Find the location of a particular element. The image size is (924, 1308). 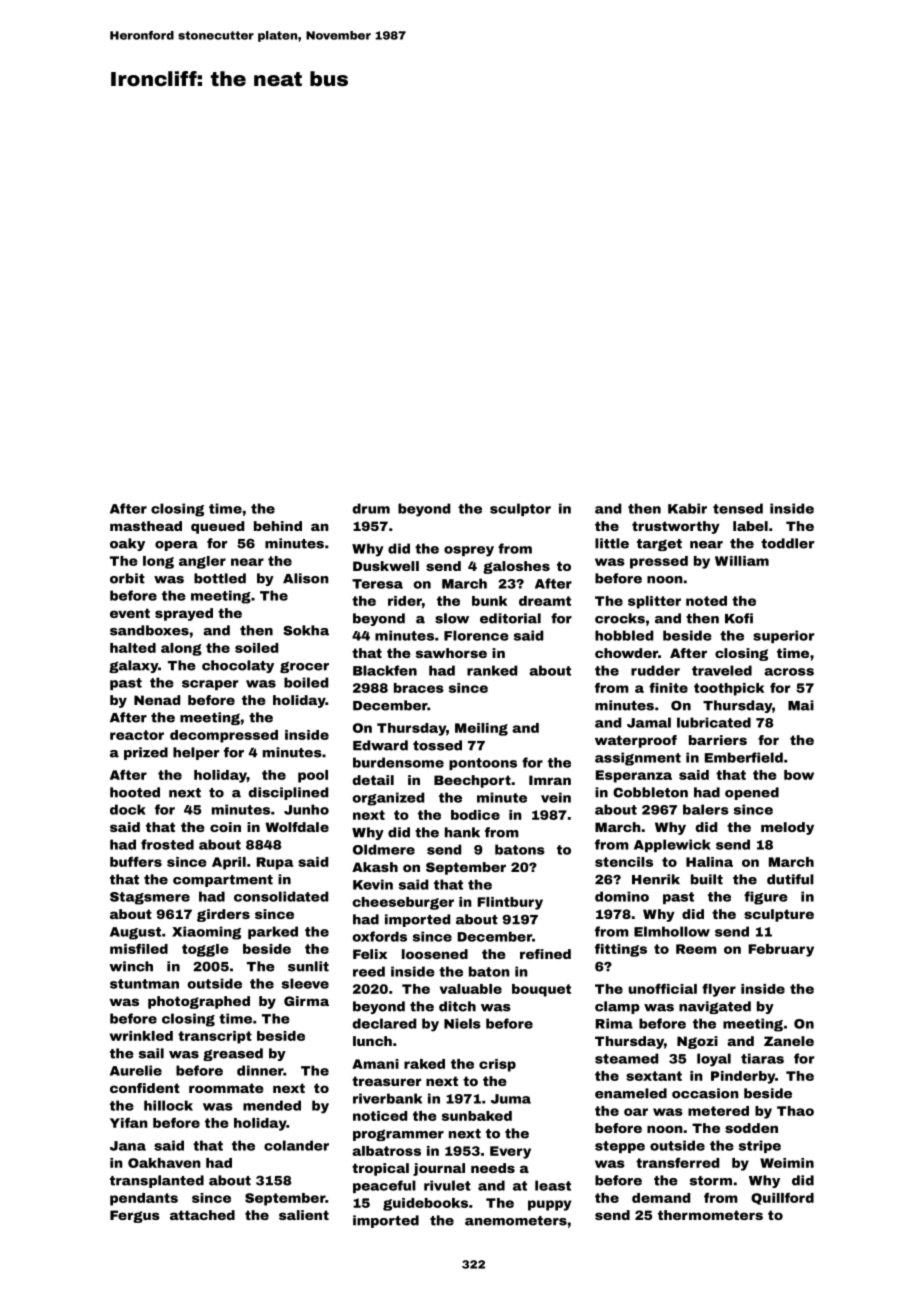

journal is located at coordinates (439, 1169).
